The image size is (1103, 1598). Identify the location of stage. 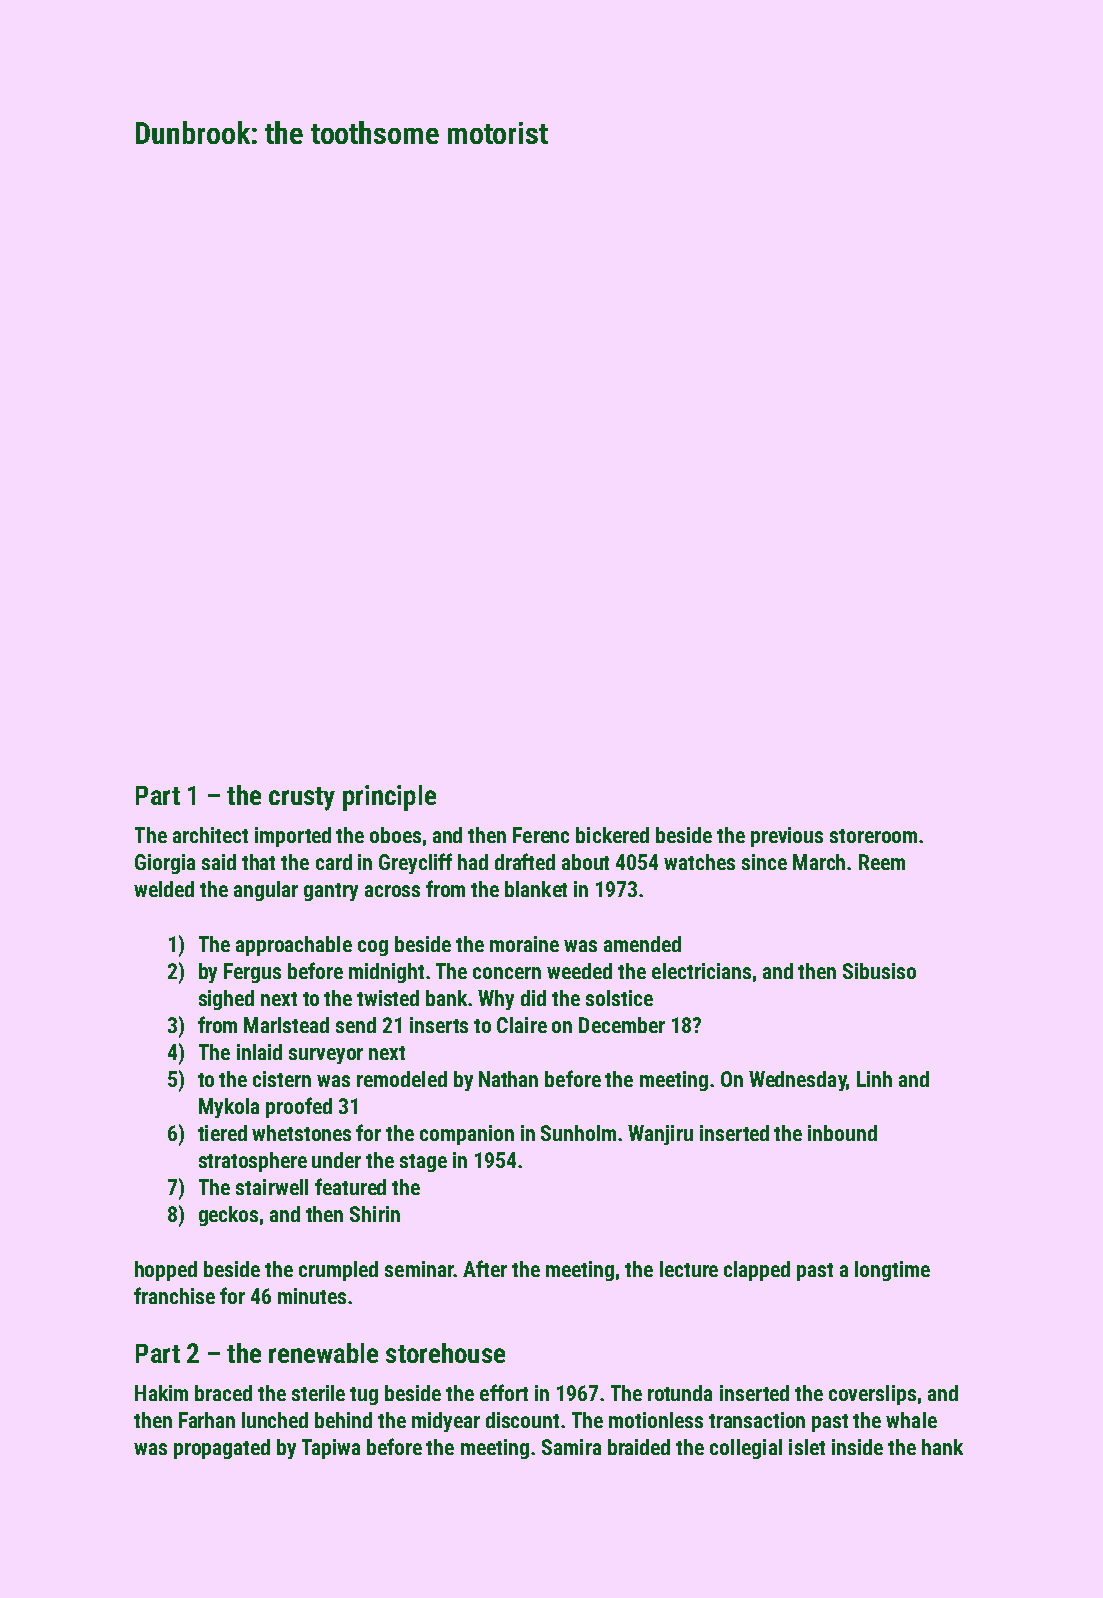
(423, 1163).
